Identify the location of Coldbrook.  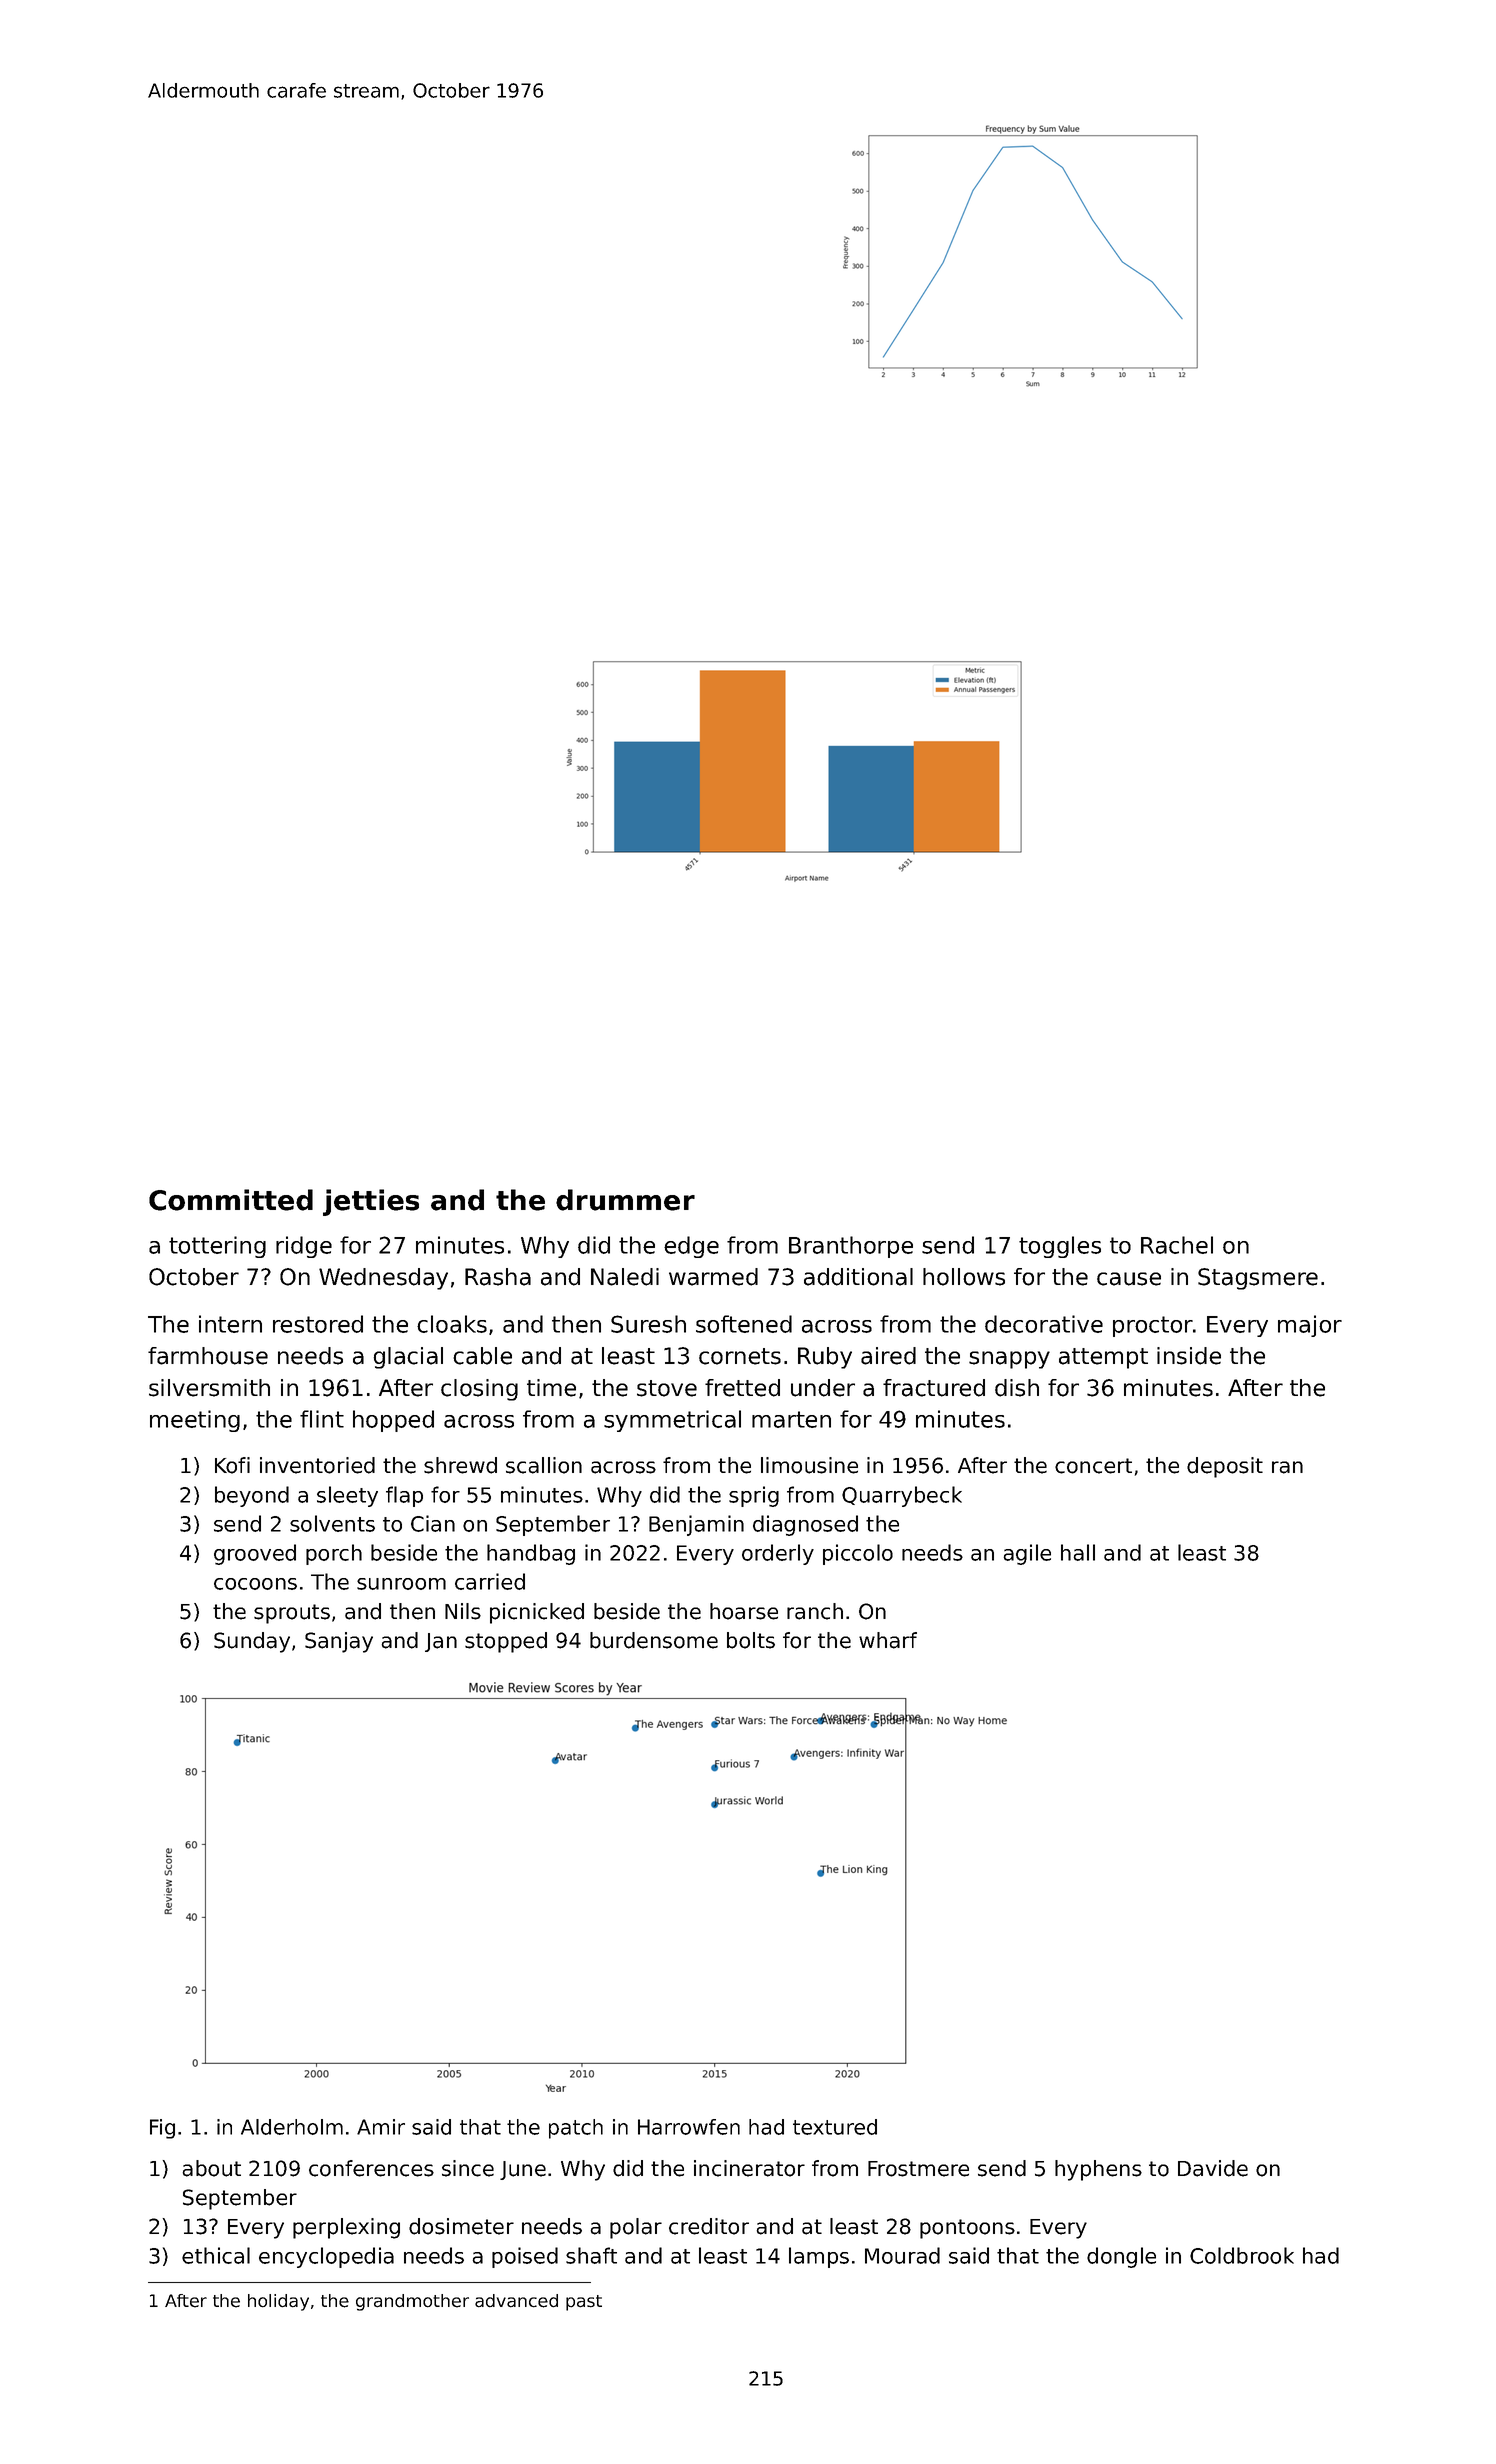
(1242, 2255).
